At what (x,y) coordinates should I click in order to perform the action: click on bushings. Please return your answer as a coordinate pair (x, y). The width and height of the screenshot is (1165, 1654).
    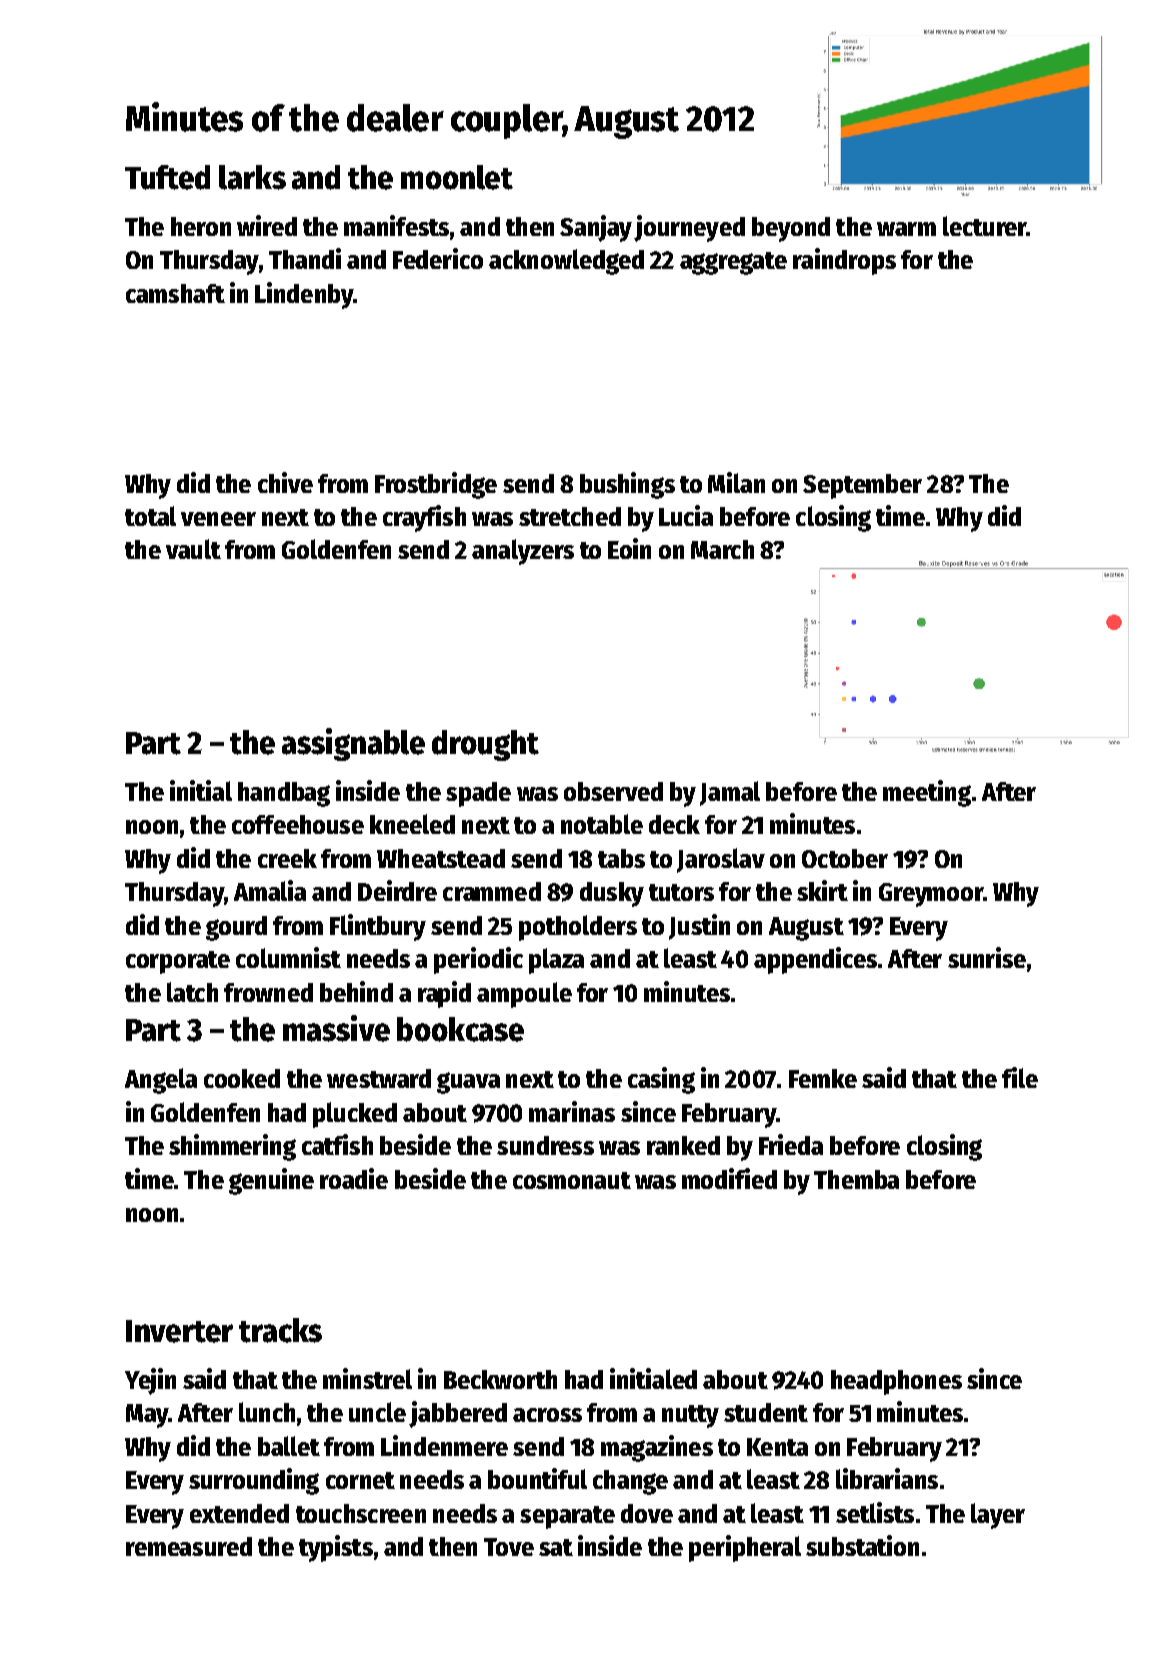
    Looking at the image, I should click on (627, 485).
